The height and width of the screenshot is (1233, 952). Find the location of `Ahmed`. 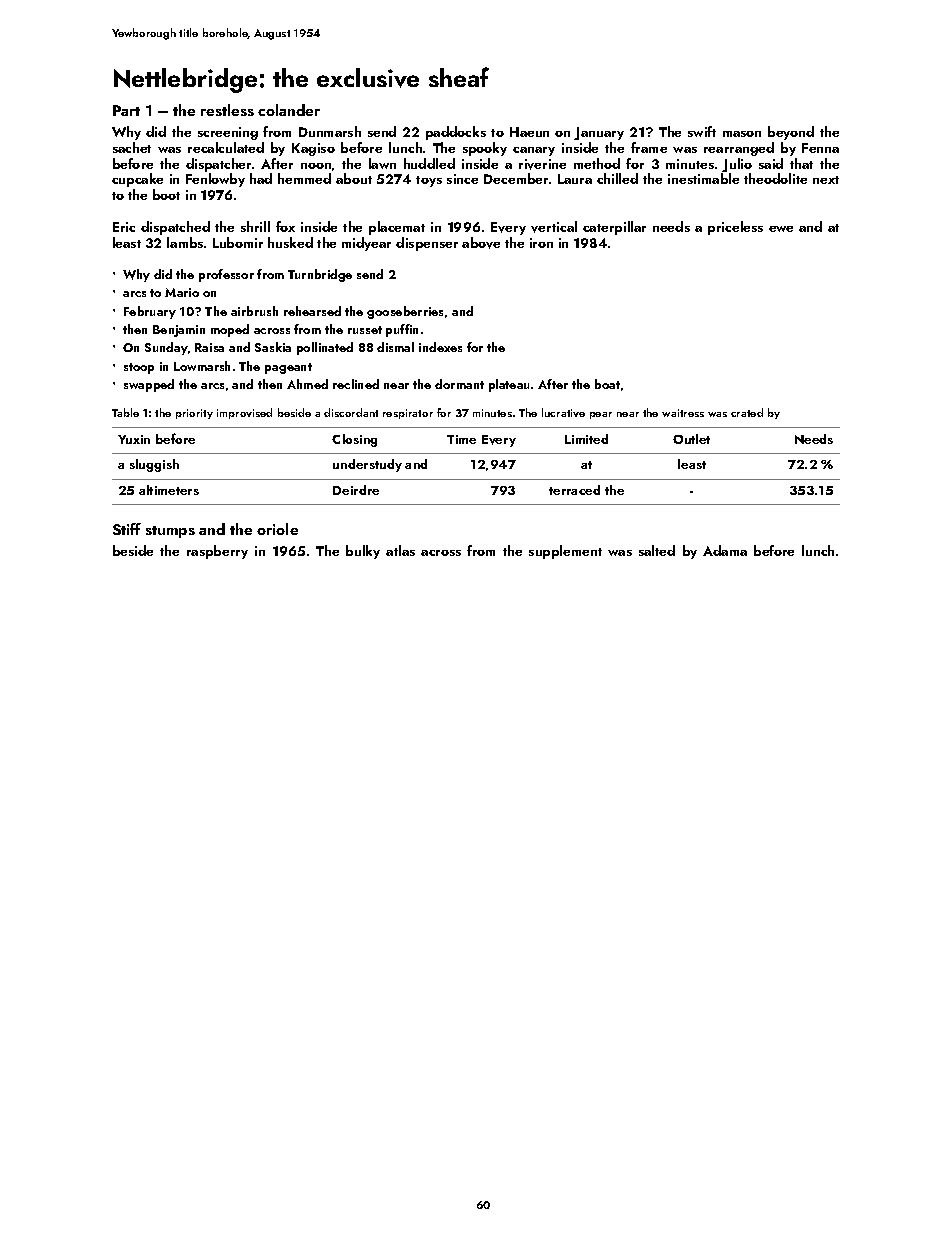

Ahmed is located at coordinates (307, 384).
